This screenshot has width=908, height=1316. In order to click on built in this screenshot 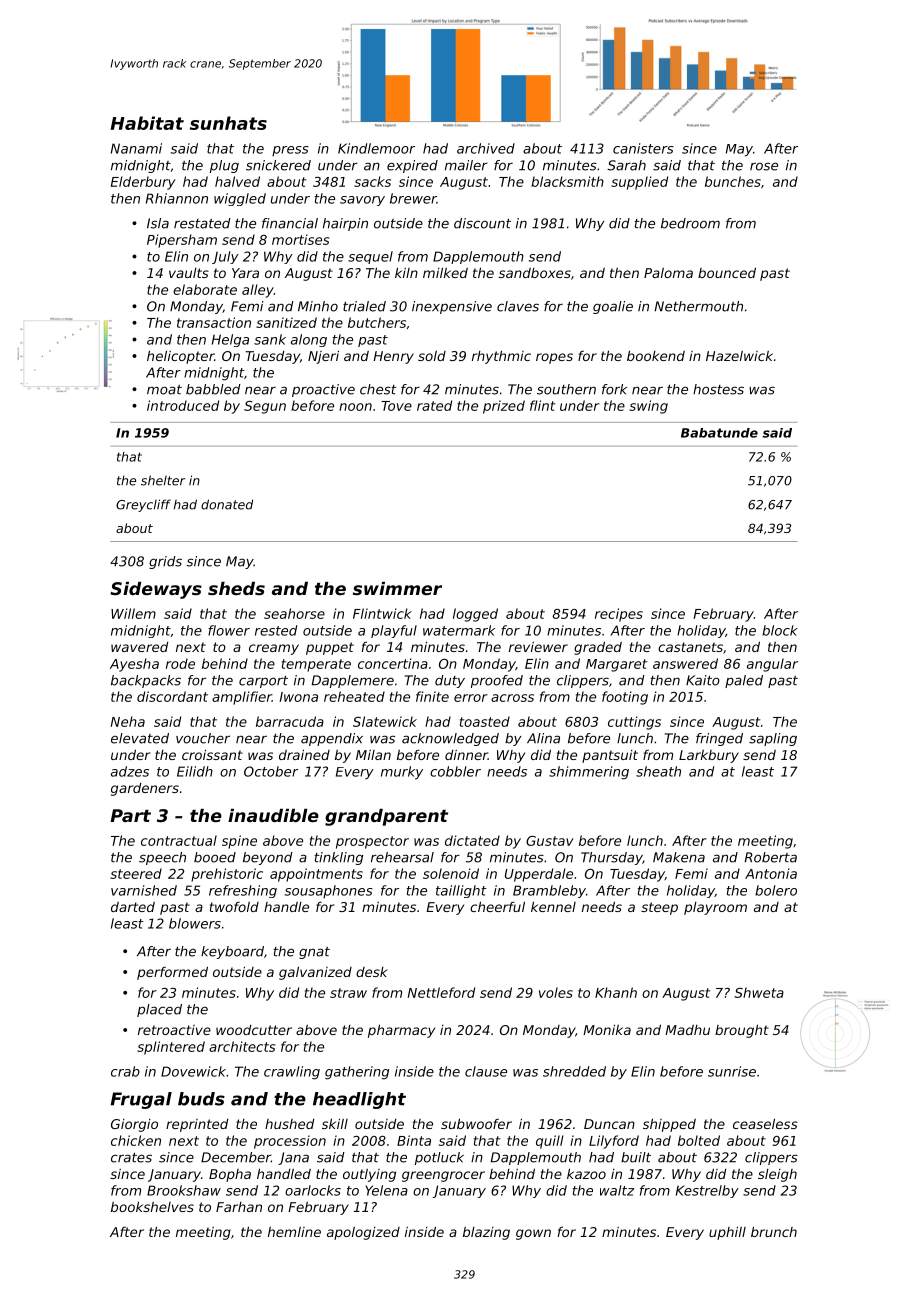, I will do `click(636, 1157)`.
